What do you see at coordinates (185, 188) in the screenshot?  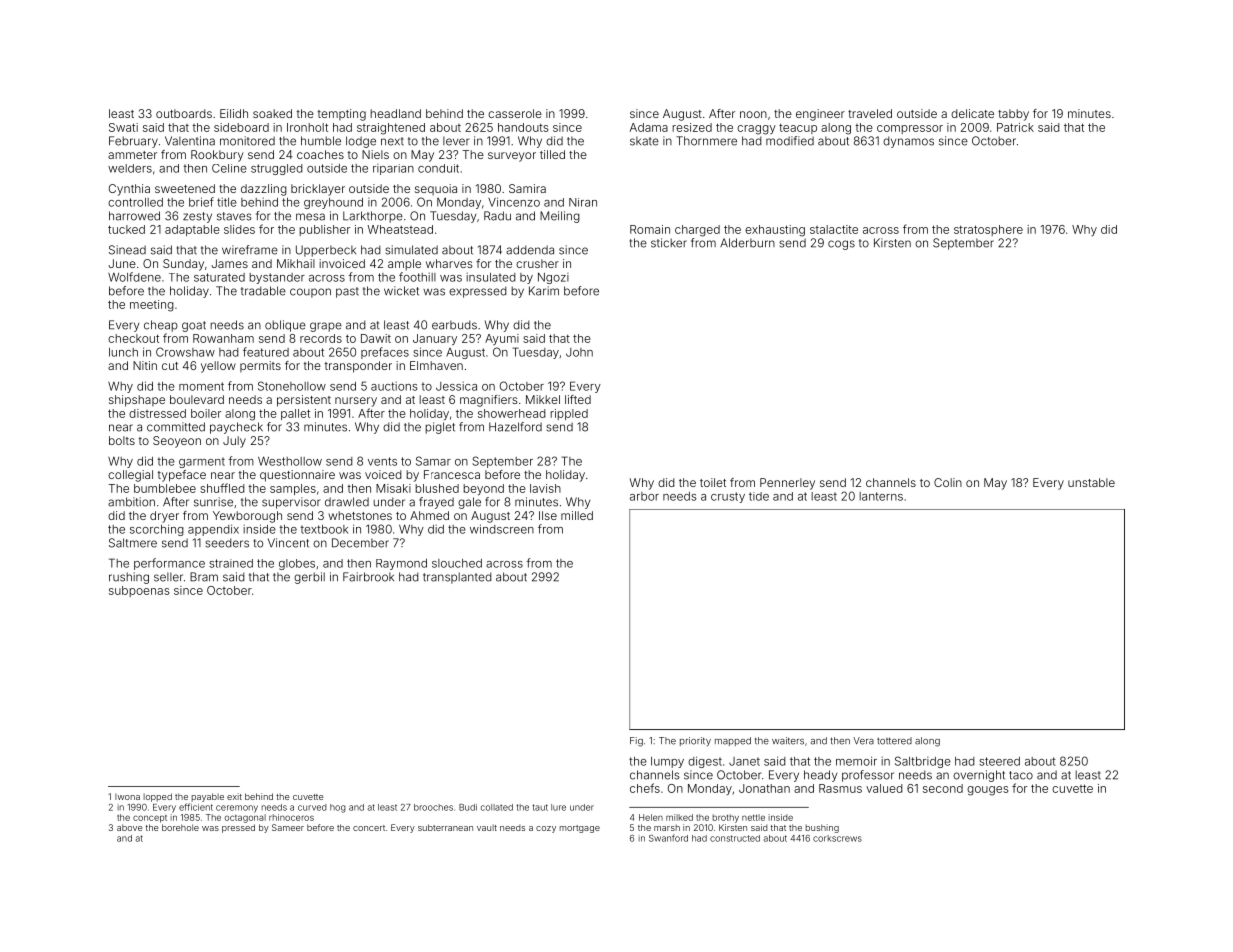 I see `sweetened` at bounding box center [185, 188].
